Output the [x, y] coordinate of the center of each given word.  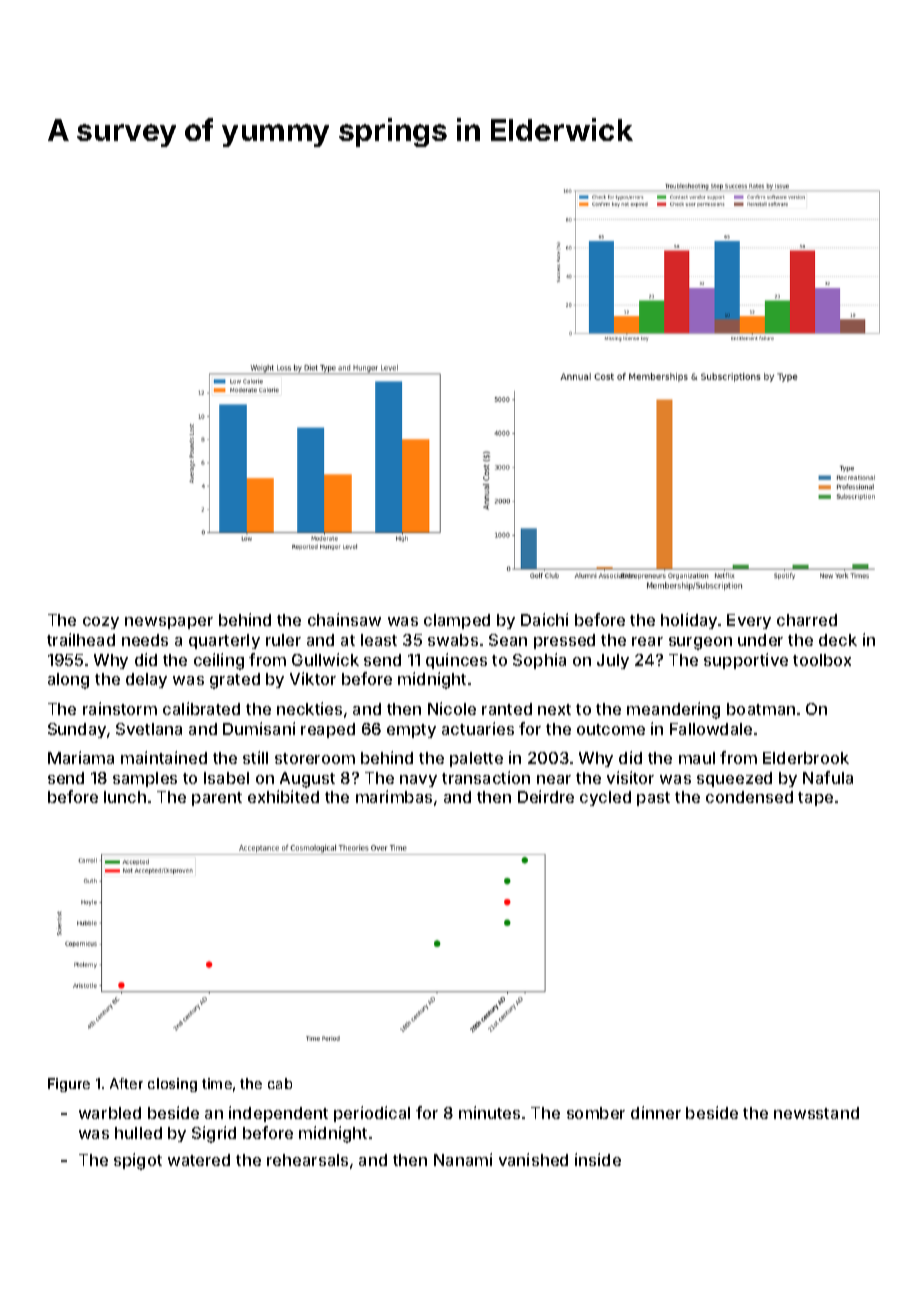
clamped [457, 621]
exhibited [283, 796]
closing [172, 1085]
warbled [110, 1113]
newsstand [816, 1113]
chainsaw [344, 619]
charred [807, 620]
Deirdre [546, 796]
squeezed [734, 779]
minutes [489, 1112]
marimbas [394, 796]
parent [217, 799]
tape [815, 799]
